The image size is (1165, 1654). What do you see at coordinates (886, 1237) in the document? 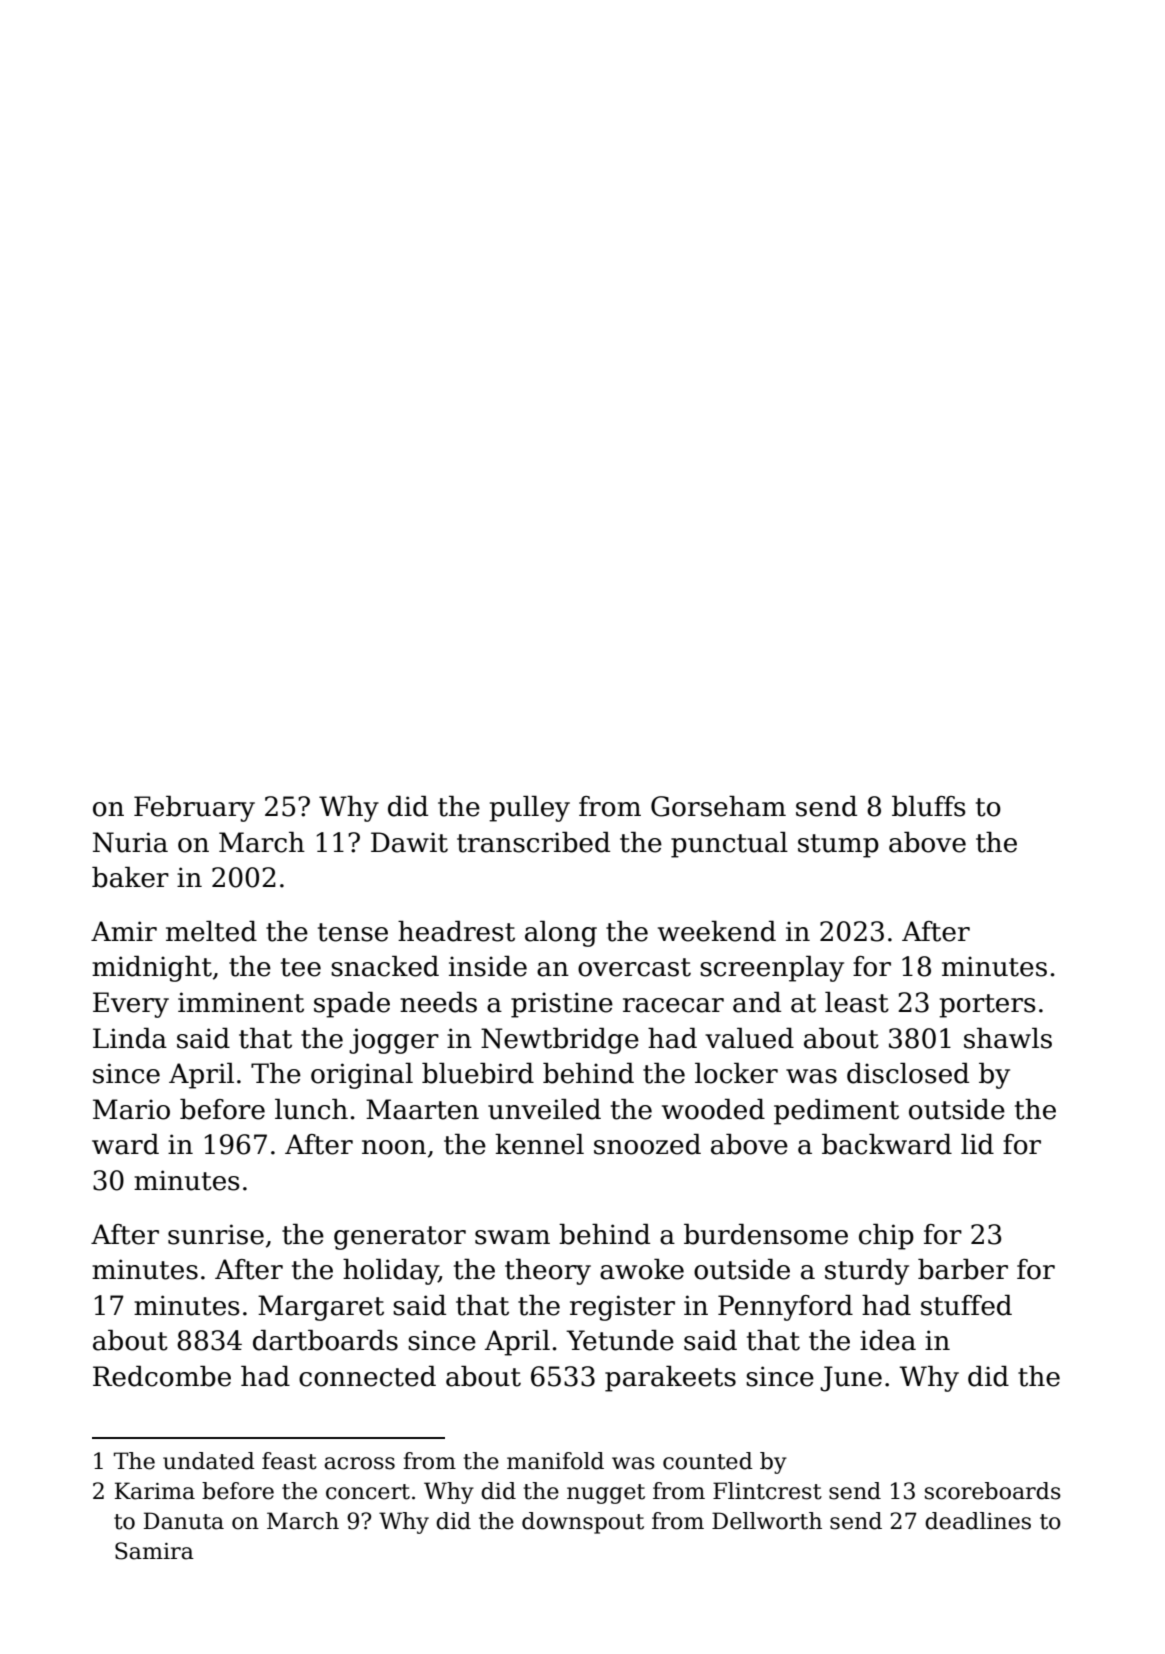
I see `chip` at bounding box center [886, 1237].
